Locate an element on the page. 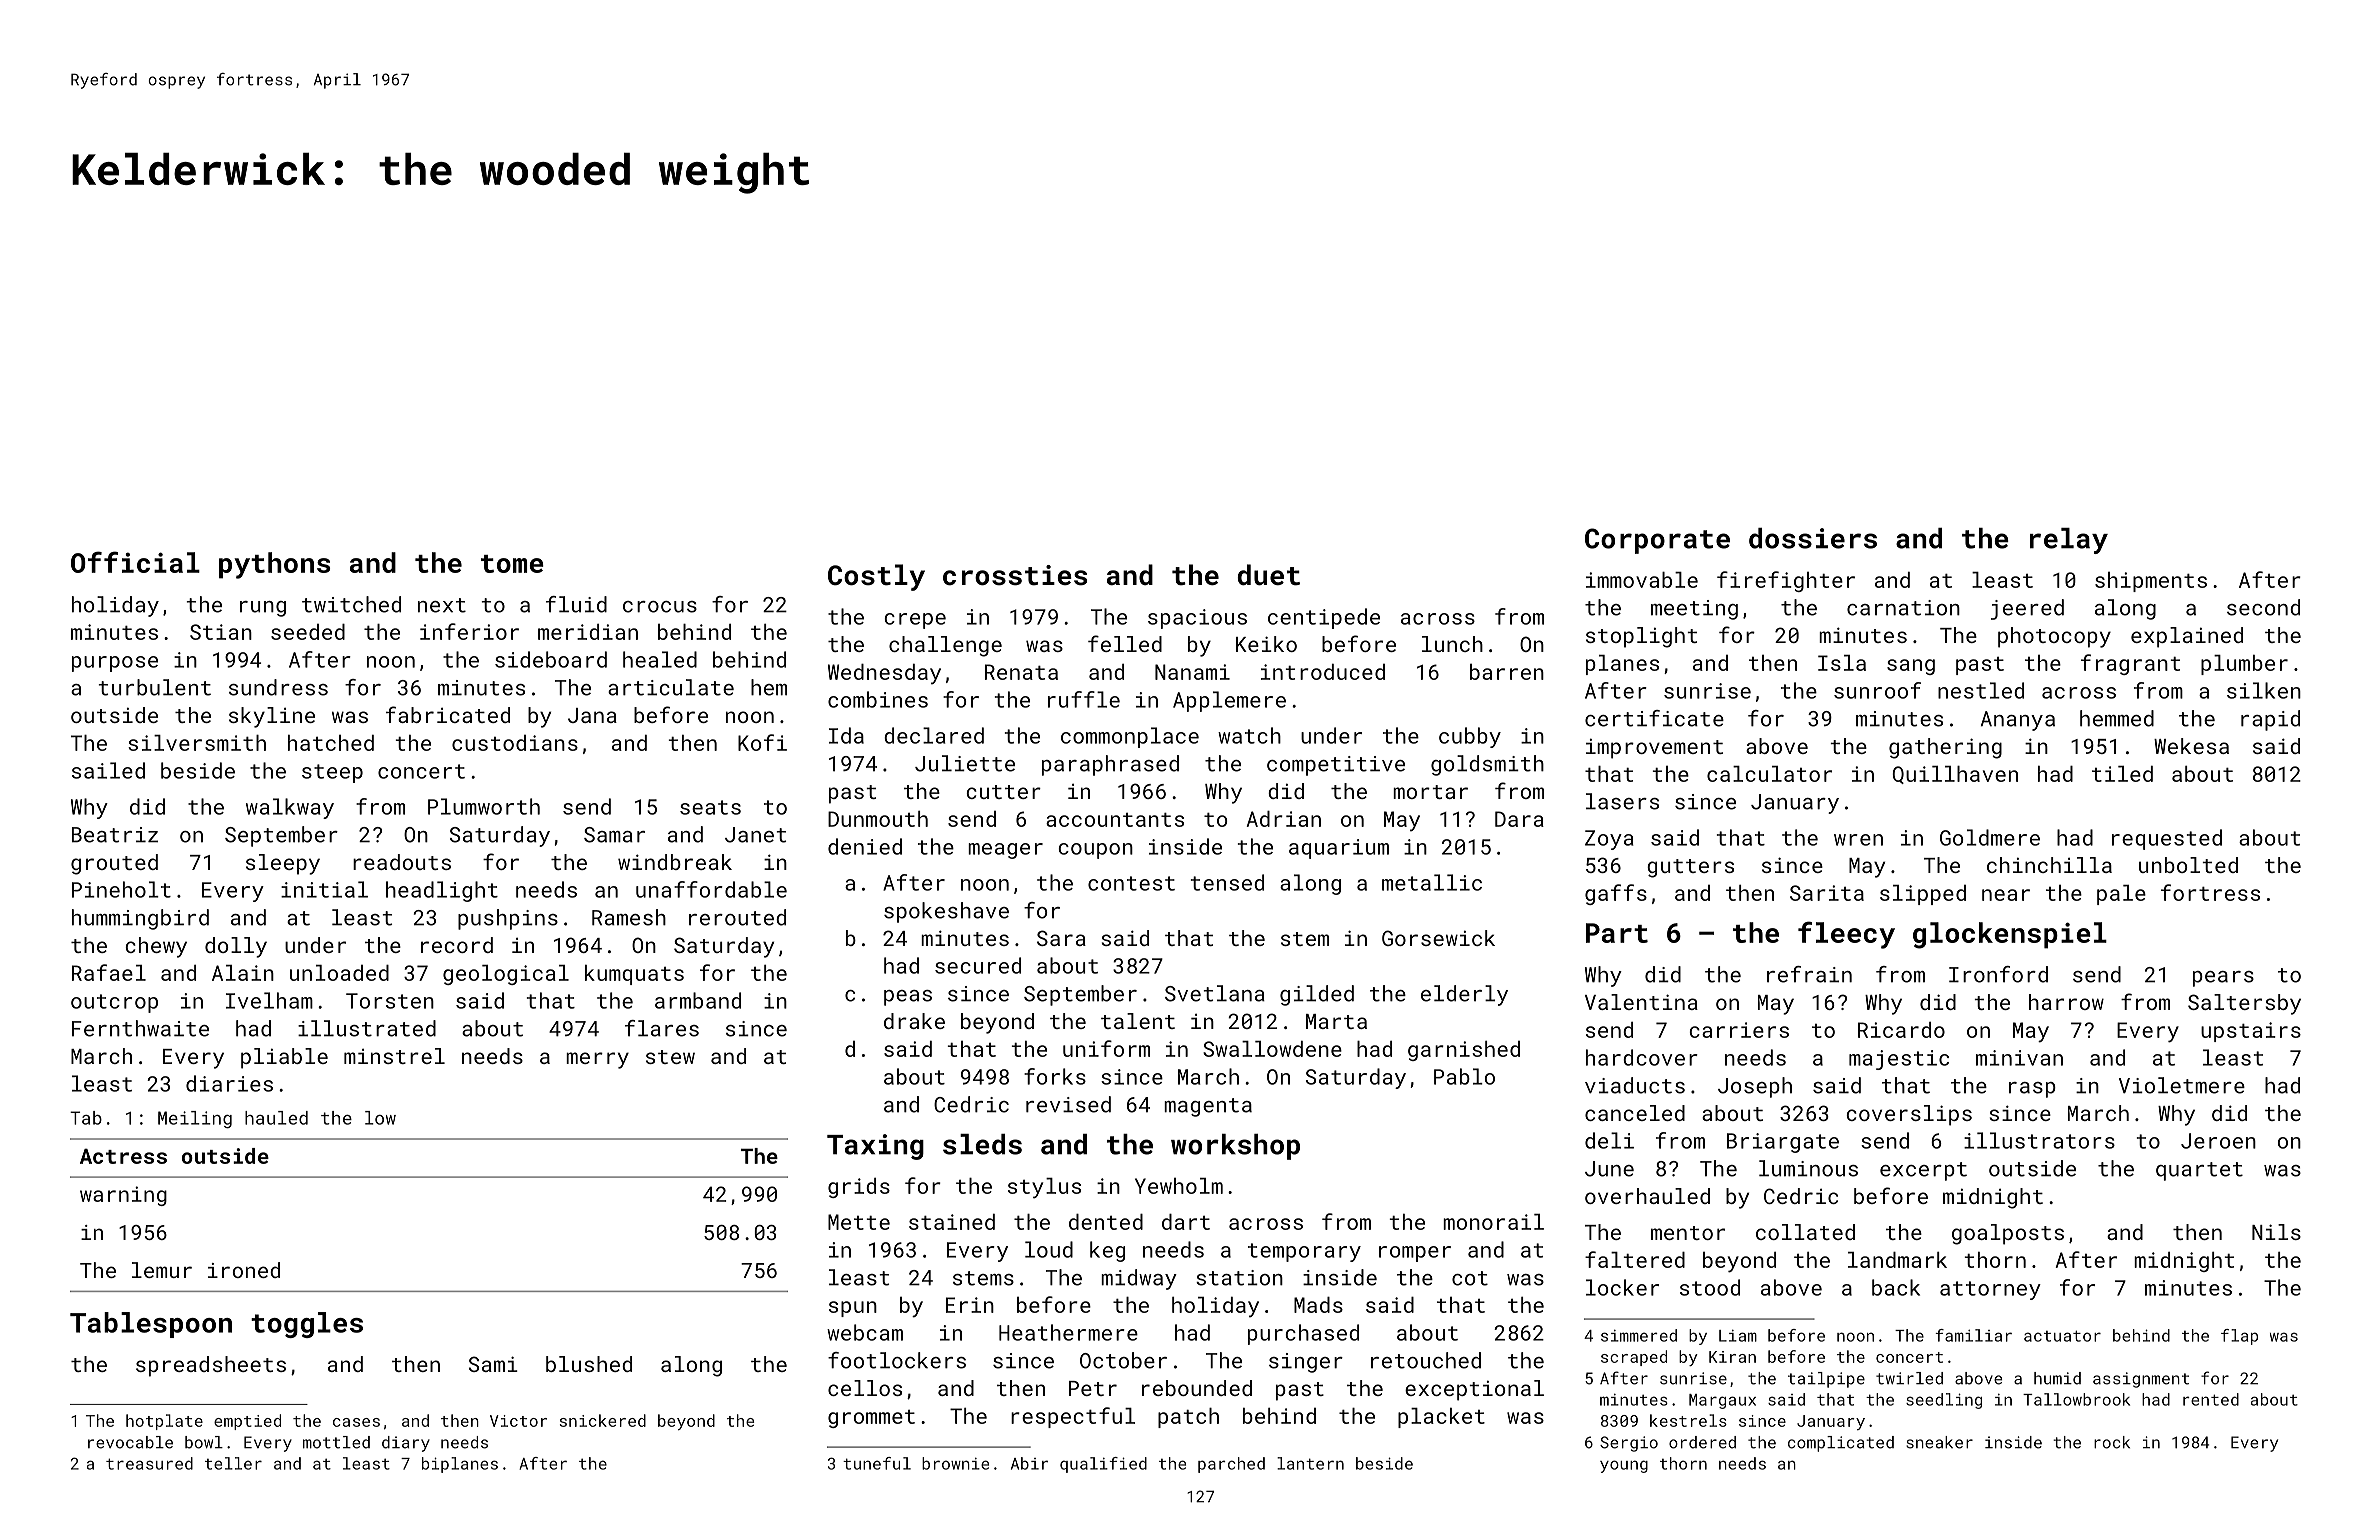  Official is located at coordinates (135, 562).
